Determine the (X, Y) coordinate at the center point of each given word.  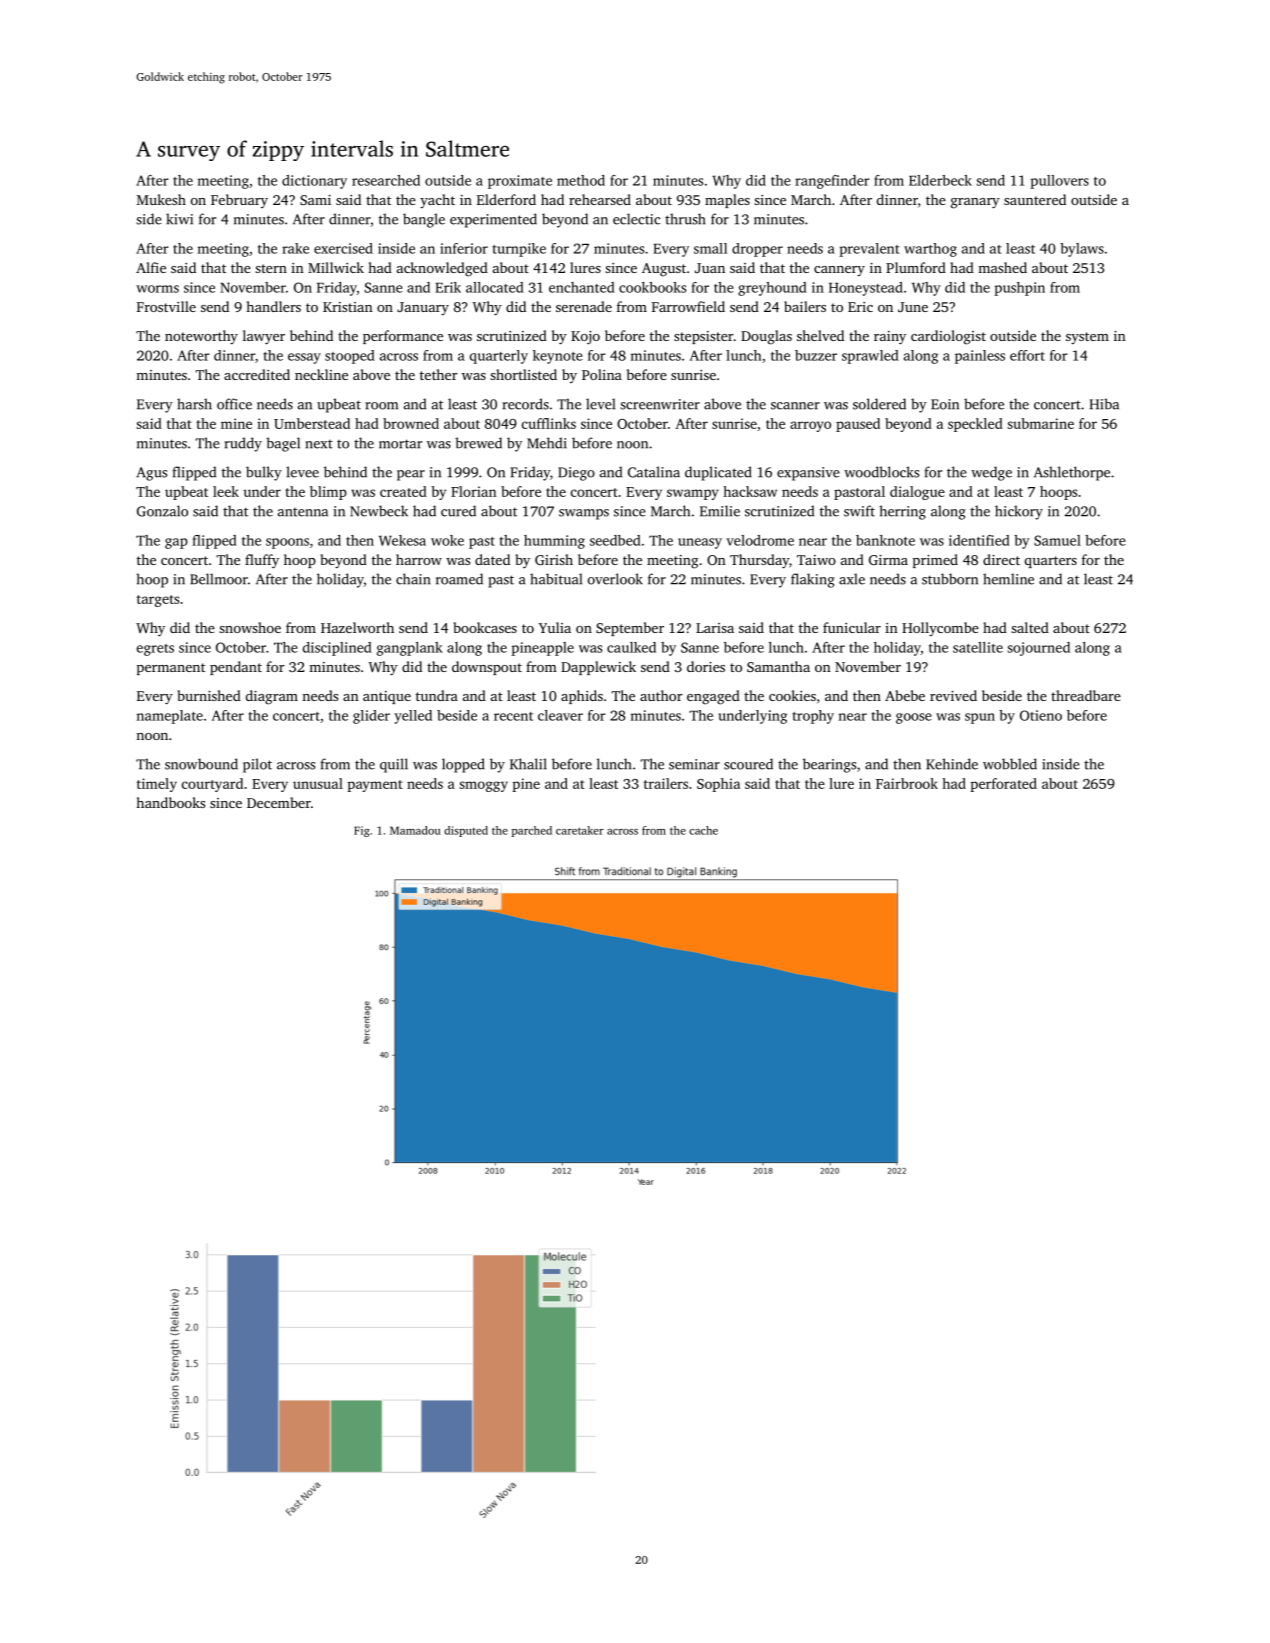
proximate (520, 182)
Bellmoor (219, 579)
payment (375, 786)
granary (975, 203)
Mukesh (161, 199)
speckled (975, 425)
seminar (694, 764)
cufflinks (549, 423)
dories (706, 666)
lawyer (264, 337)
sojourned (1038, 649)
